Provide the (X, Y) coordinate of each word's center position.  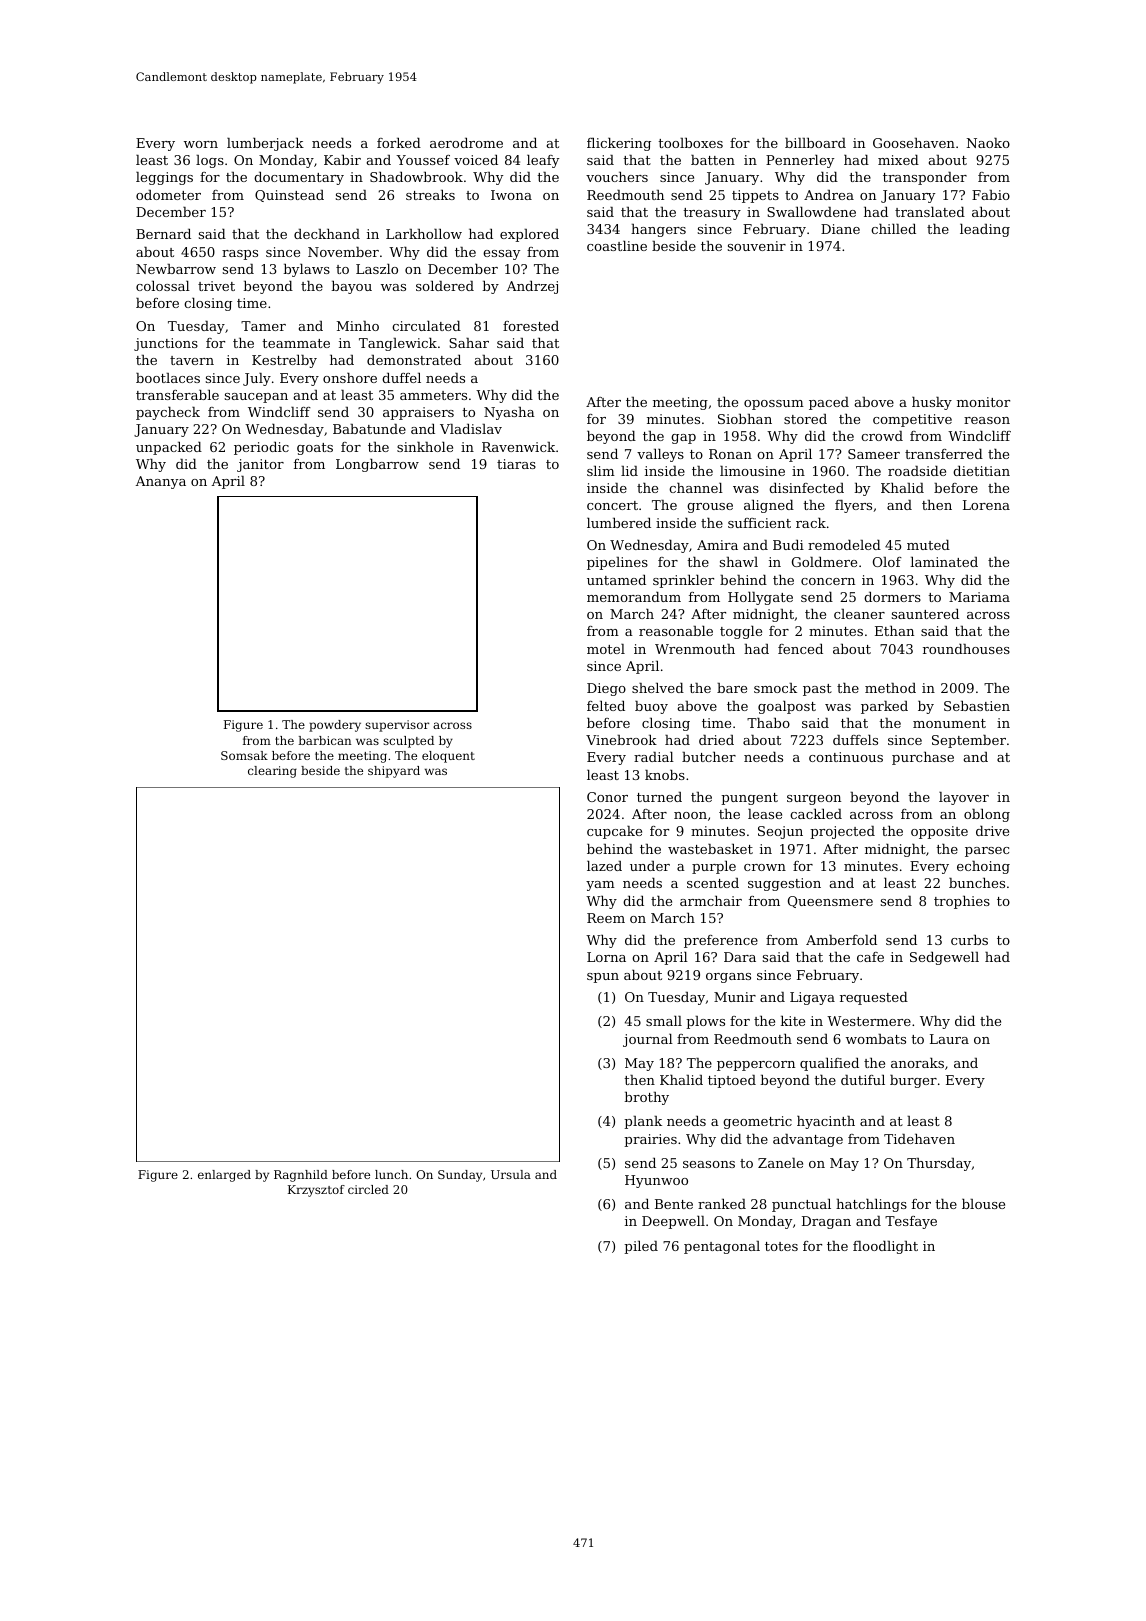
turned (659, 797)
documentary (299, 178)
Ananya (161, 482)
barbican (324, 740)
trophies (962, 902)
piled (641, 1247)
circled (368, 1189)
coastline (617, 246)
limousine (752, 471)
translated (930, 212)
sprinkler (683, 581)
